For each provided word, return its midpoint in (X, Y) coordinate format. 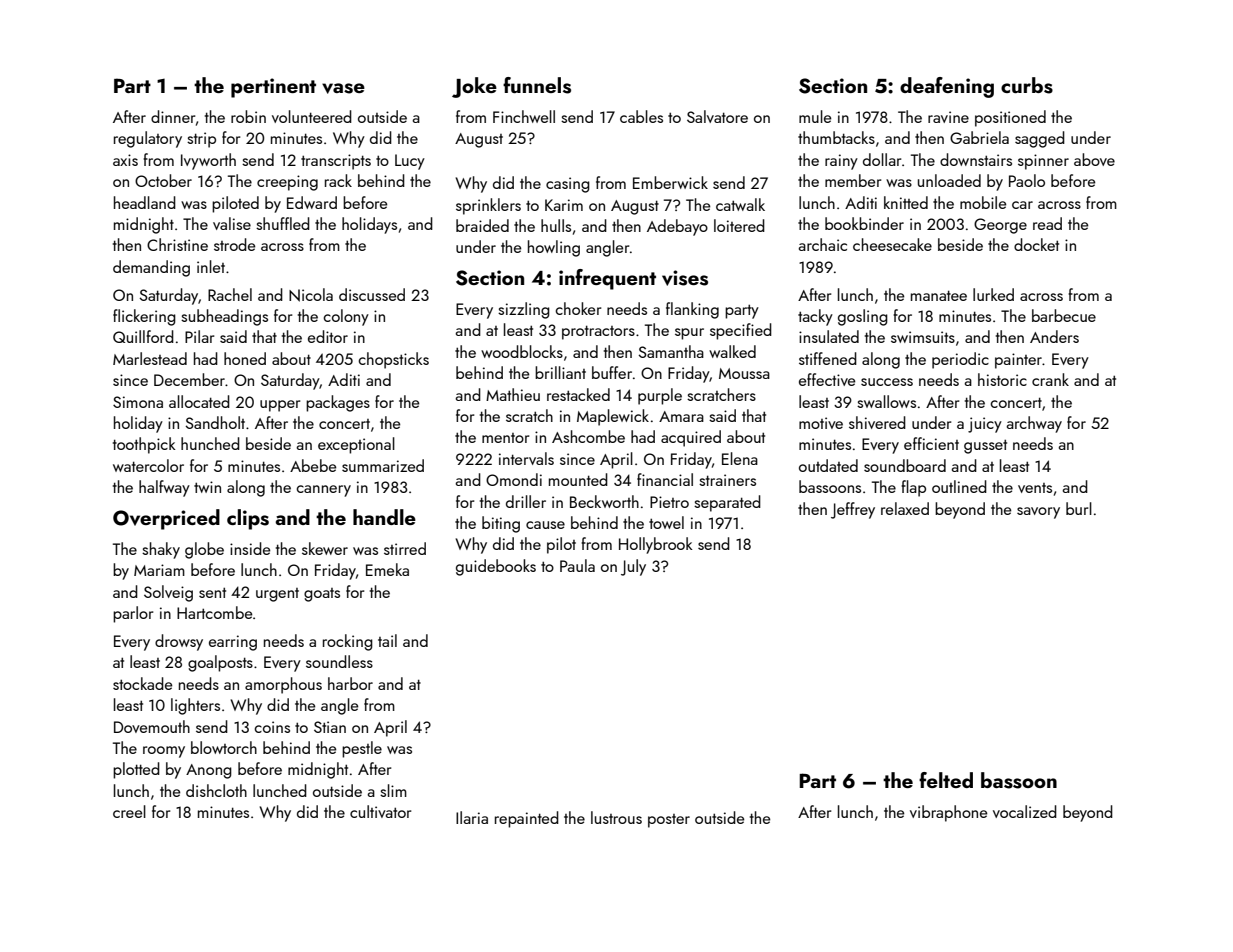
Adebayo (677, 227)
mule (815, 116)
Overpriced (166, 519)
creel (129, 811)
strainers (727, 480)
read (1047, 223)
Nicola (311, 295)
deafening (947, 87)
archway (1034, 424)
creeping (287, 183)
